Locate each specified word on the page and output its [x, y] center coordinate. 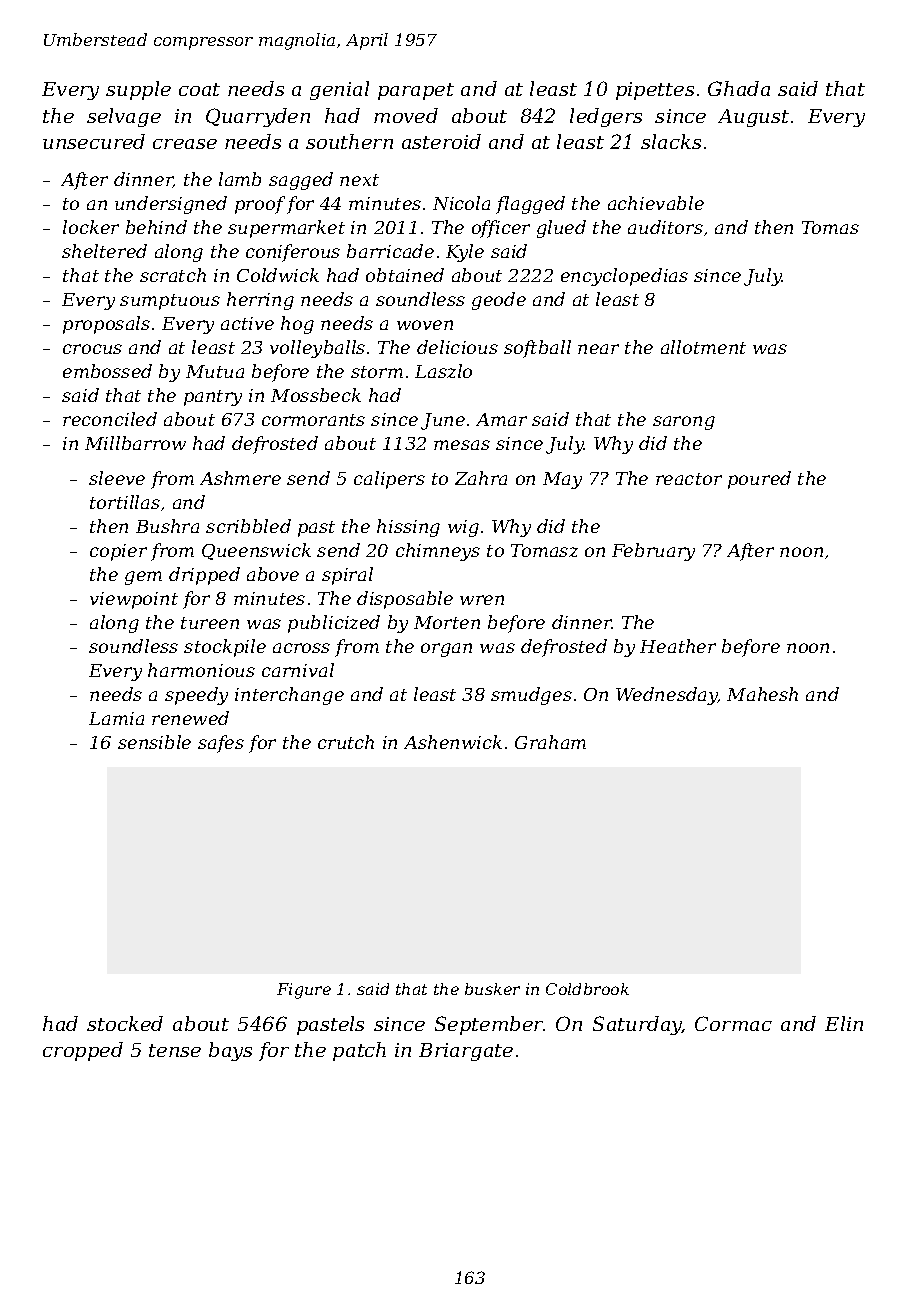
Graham [550, 742]
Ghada [739, 88]
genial [339, 90]
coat [199, 89]
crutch [346, 742]
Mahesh [762, 694]
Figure [304, 991]
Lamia [116, 718]
